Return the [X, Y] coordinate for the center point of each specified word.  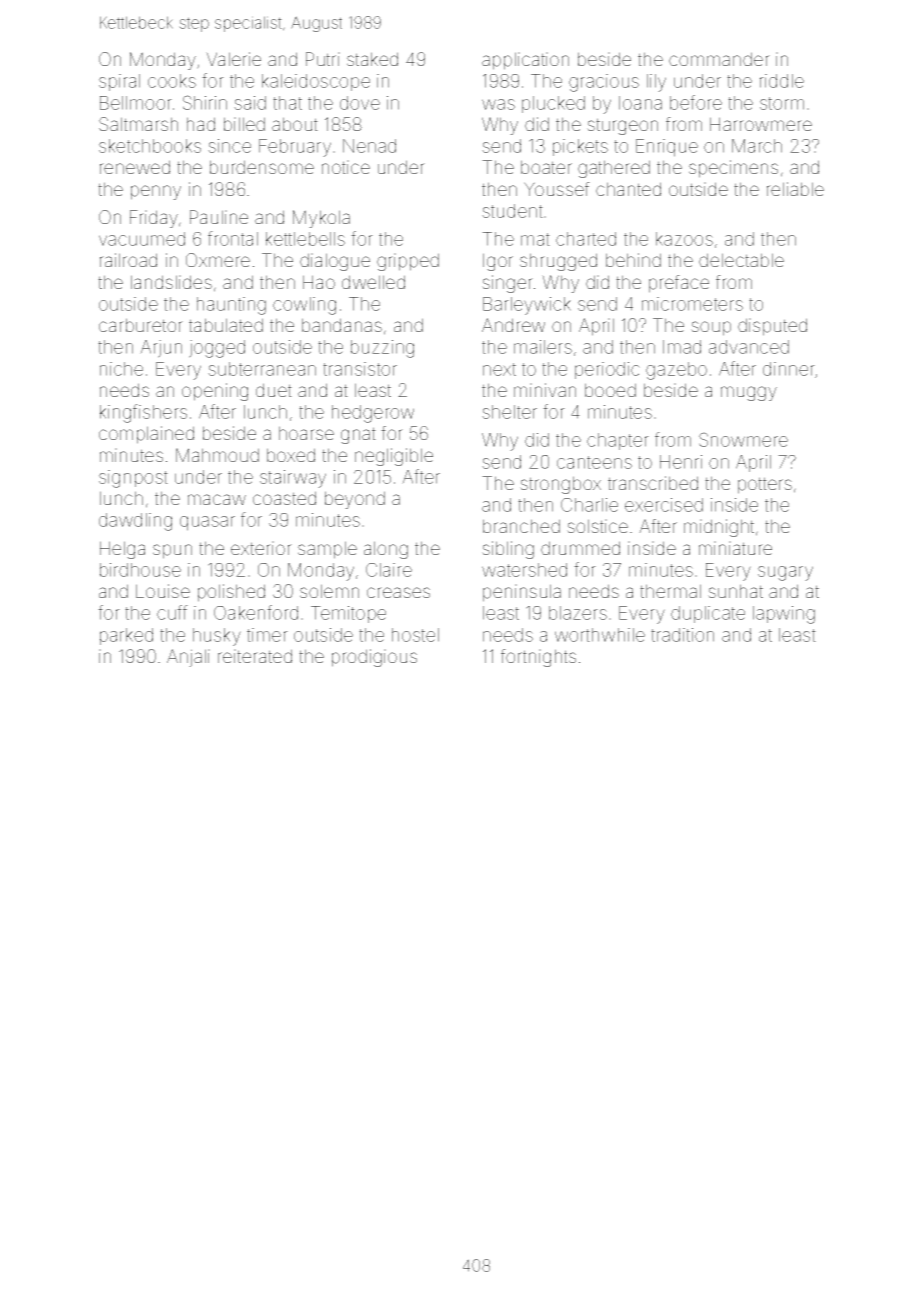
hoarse [306, 433]
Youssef [557, 189]
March [757, 146]
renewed [135, 167]
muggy [749, 393]
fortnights [538, 658]
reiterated [255, 656]
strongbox [560, 485]
